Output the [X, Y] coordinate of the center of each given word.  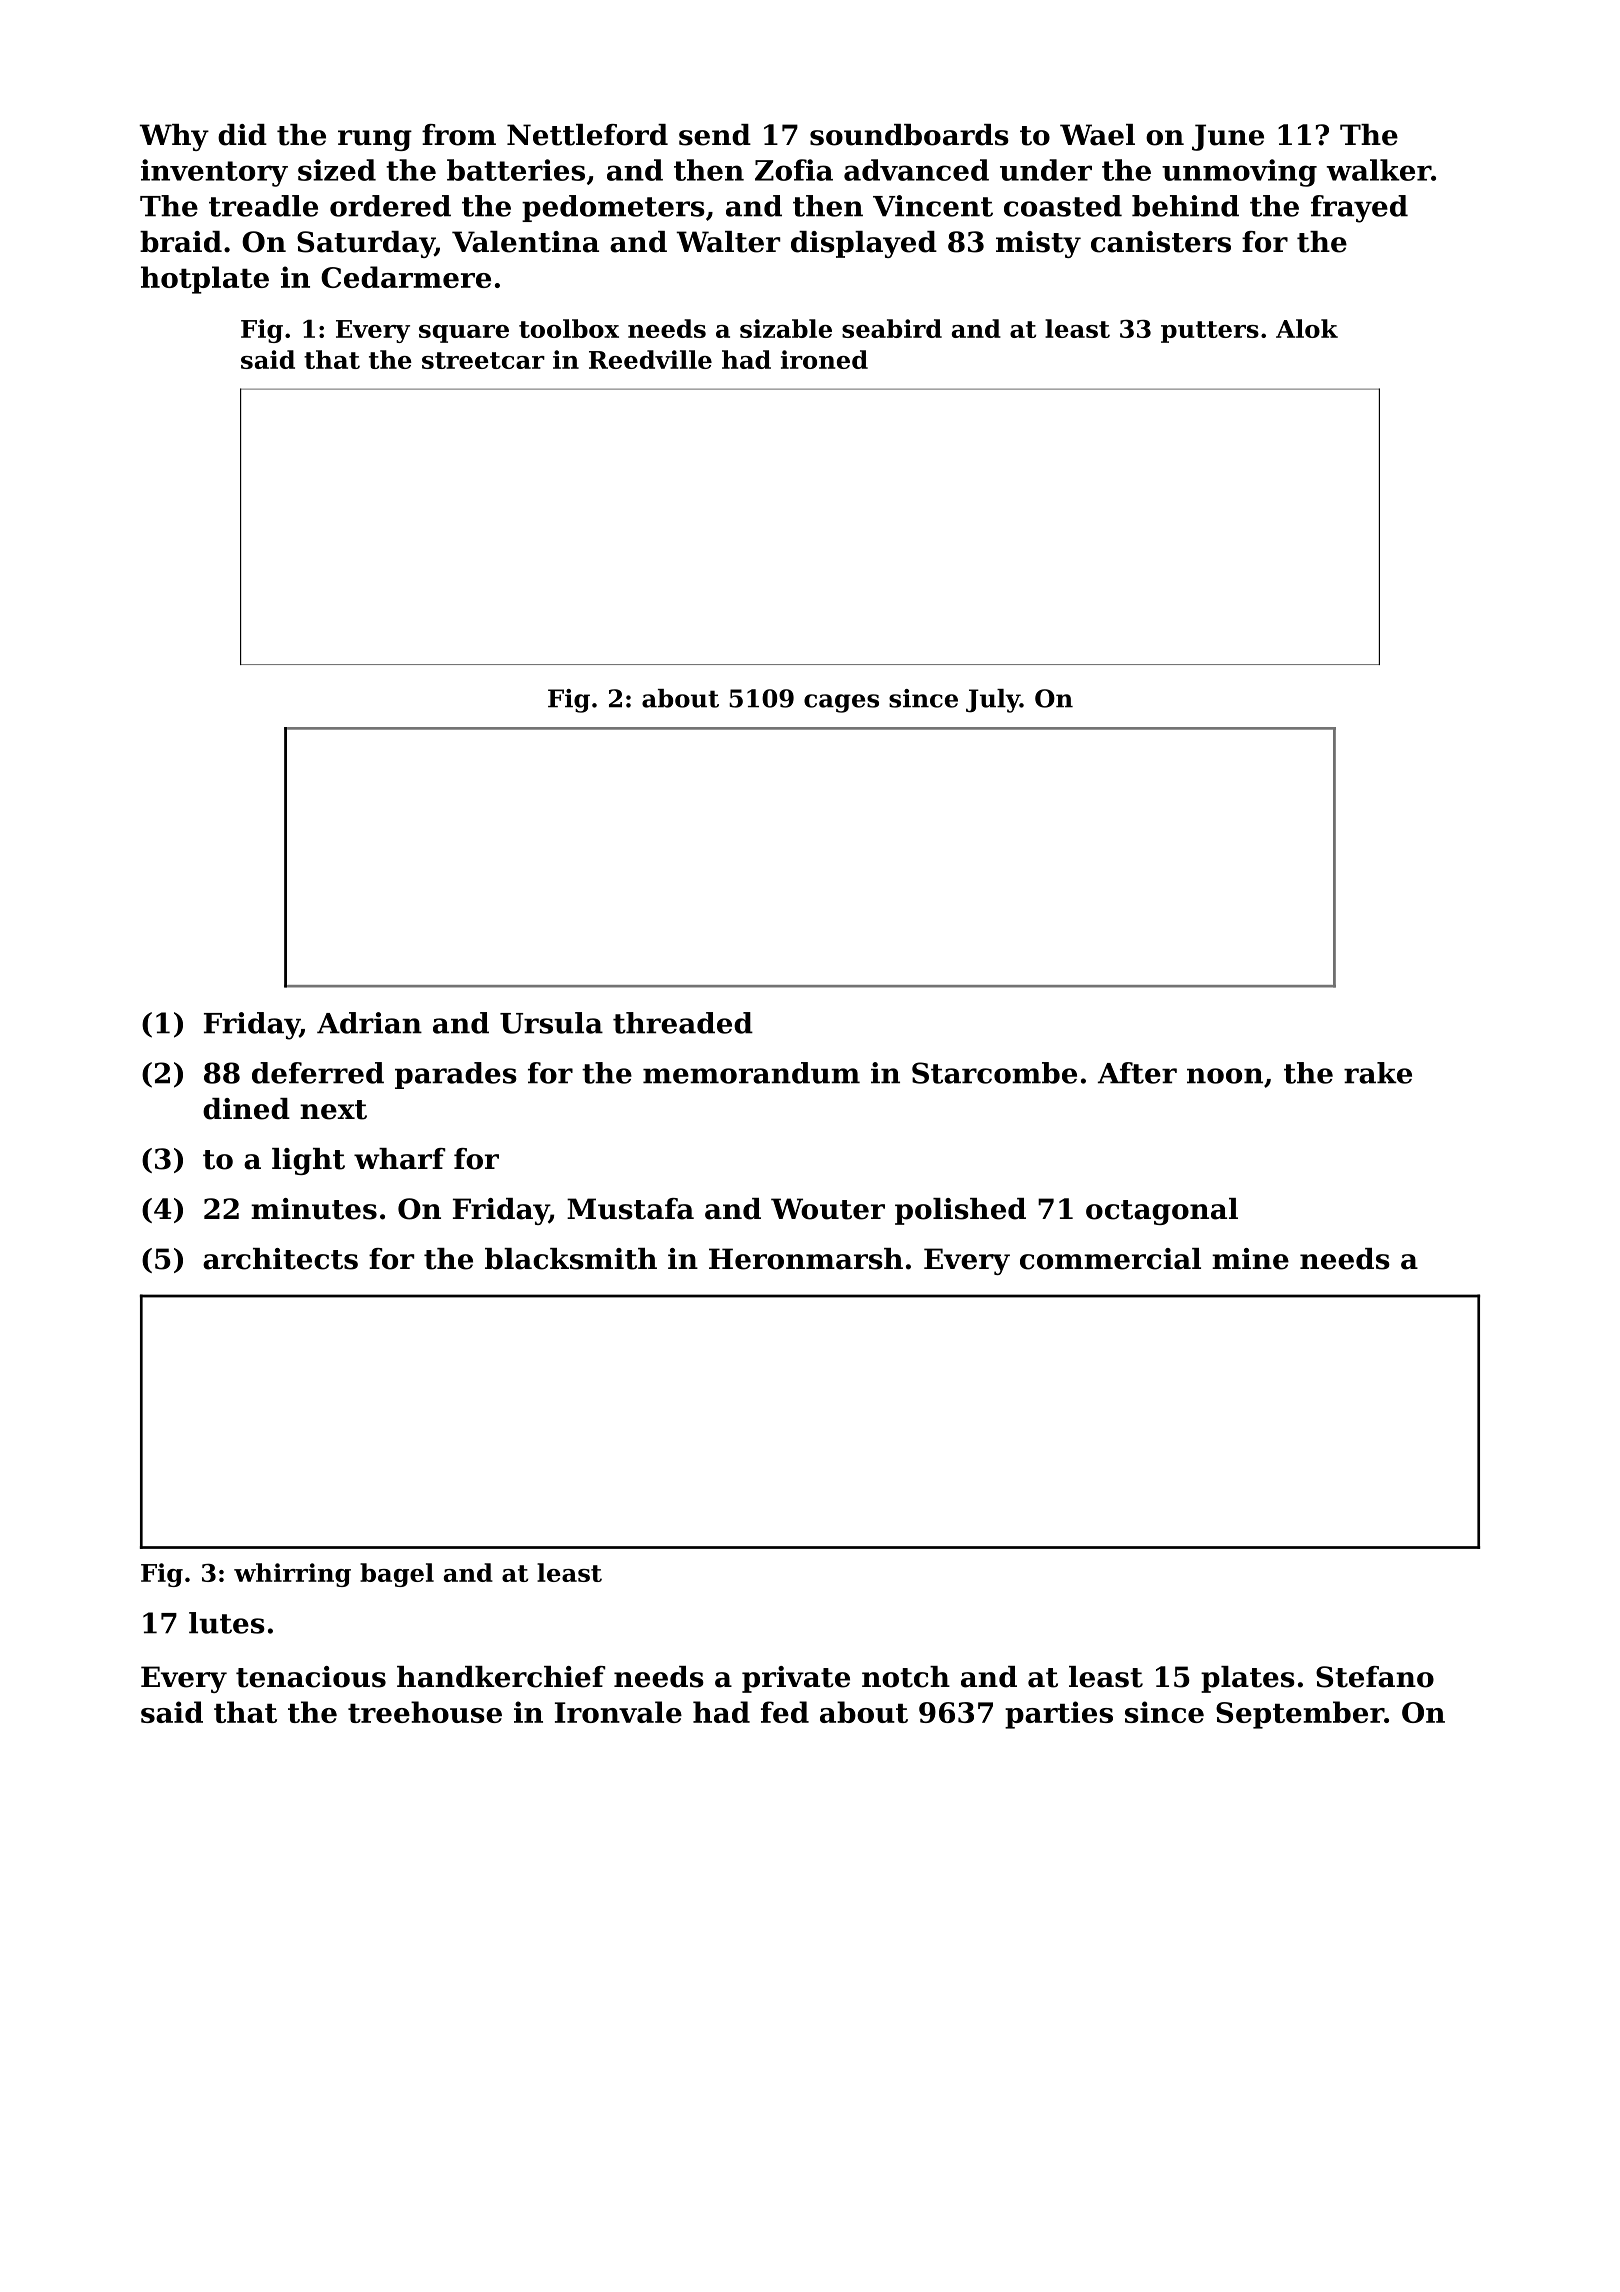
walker [1379, 170]
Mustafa [630, 1209]
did [242, 135]
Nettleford [587, 135]
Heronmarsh [806, 1259]
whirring [292, 1575]
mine [1250, 1259]
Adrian [369, 1023]
